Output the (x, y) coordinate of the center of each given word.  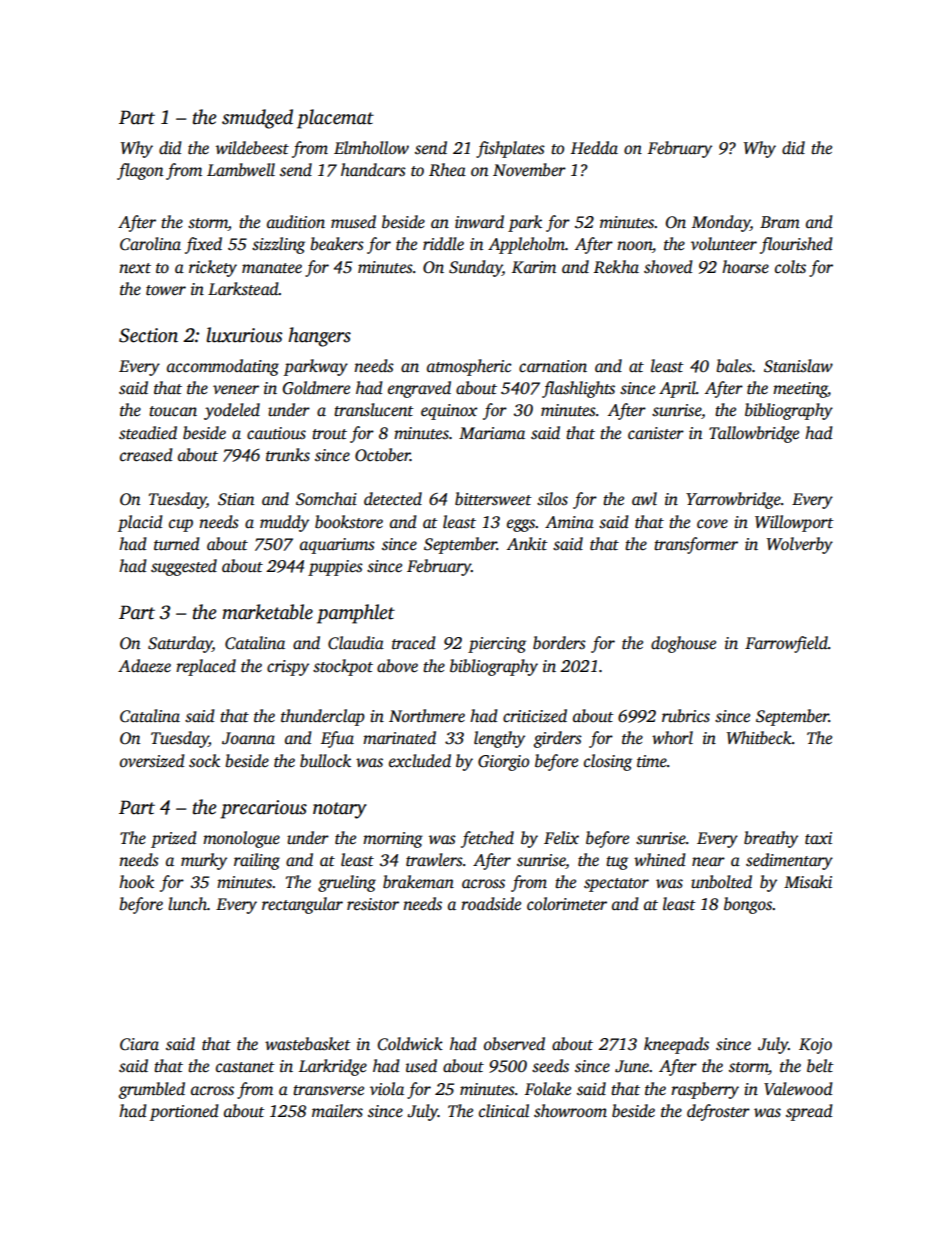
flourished (796, 245)
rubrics (686, 716)
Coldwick (410, 1044)
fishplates (510, 149)
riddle (443, 243)
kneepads (676, 1045)
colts (790, 267)
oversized (152, 761)
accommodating (223, 367)
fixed (203, 245)
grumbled (151, 1090)
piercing (497, 645)
